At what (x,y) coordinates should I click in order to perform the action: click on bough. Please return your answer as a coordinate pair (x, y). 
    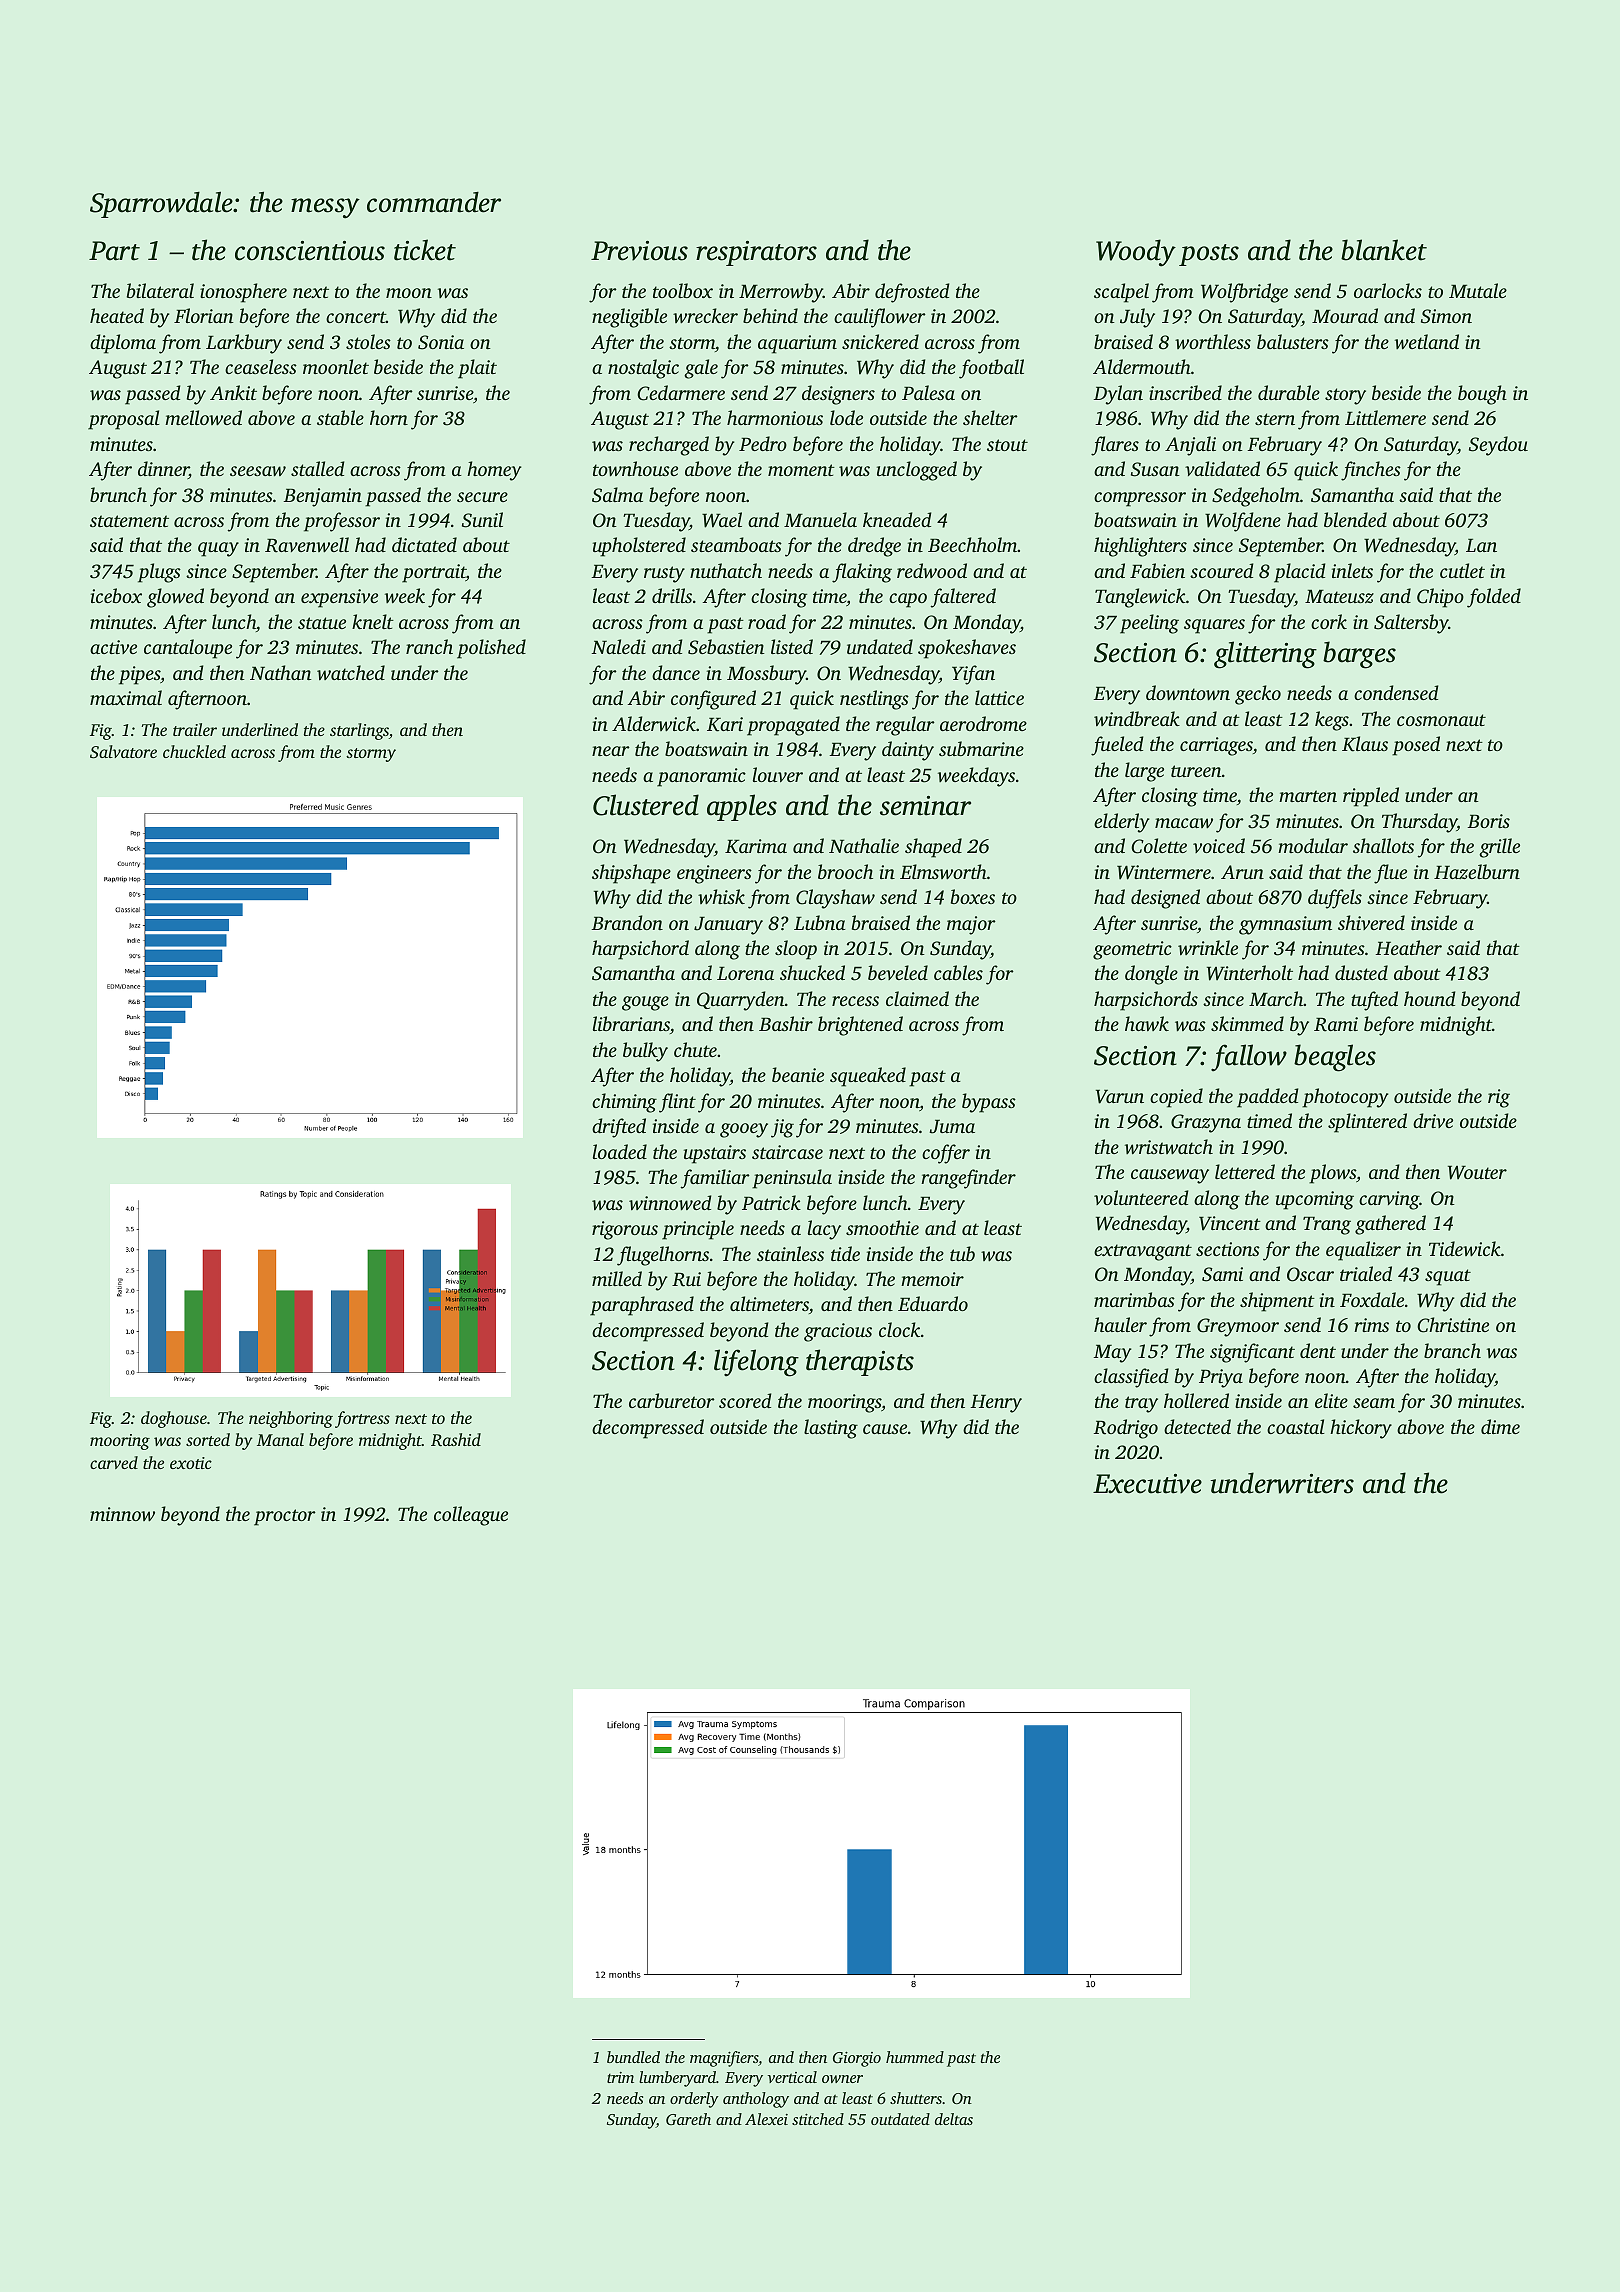
    Looking at the image, I should click on (1482, 395).
